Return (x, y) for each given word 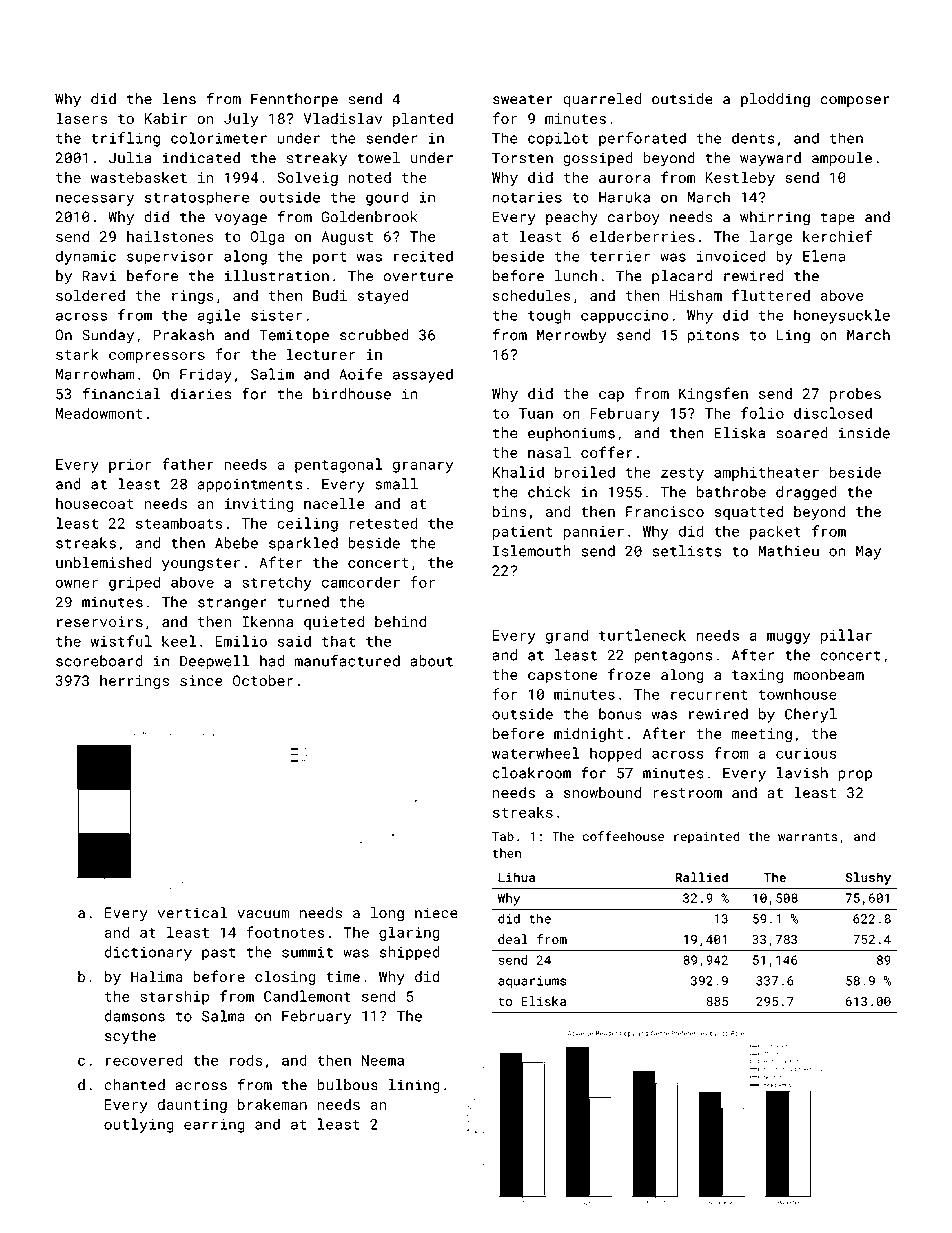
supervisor (170, 258)
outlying (139, 1125)
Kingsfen (713, 394)
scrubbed (374, 335)
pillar (846, 636)
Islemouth (532, 551)
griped (134, 583)
